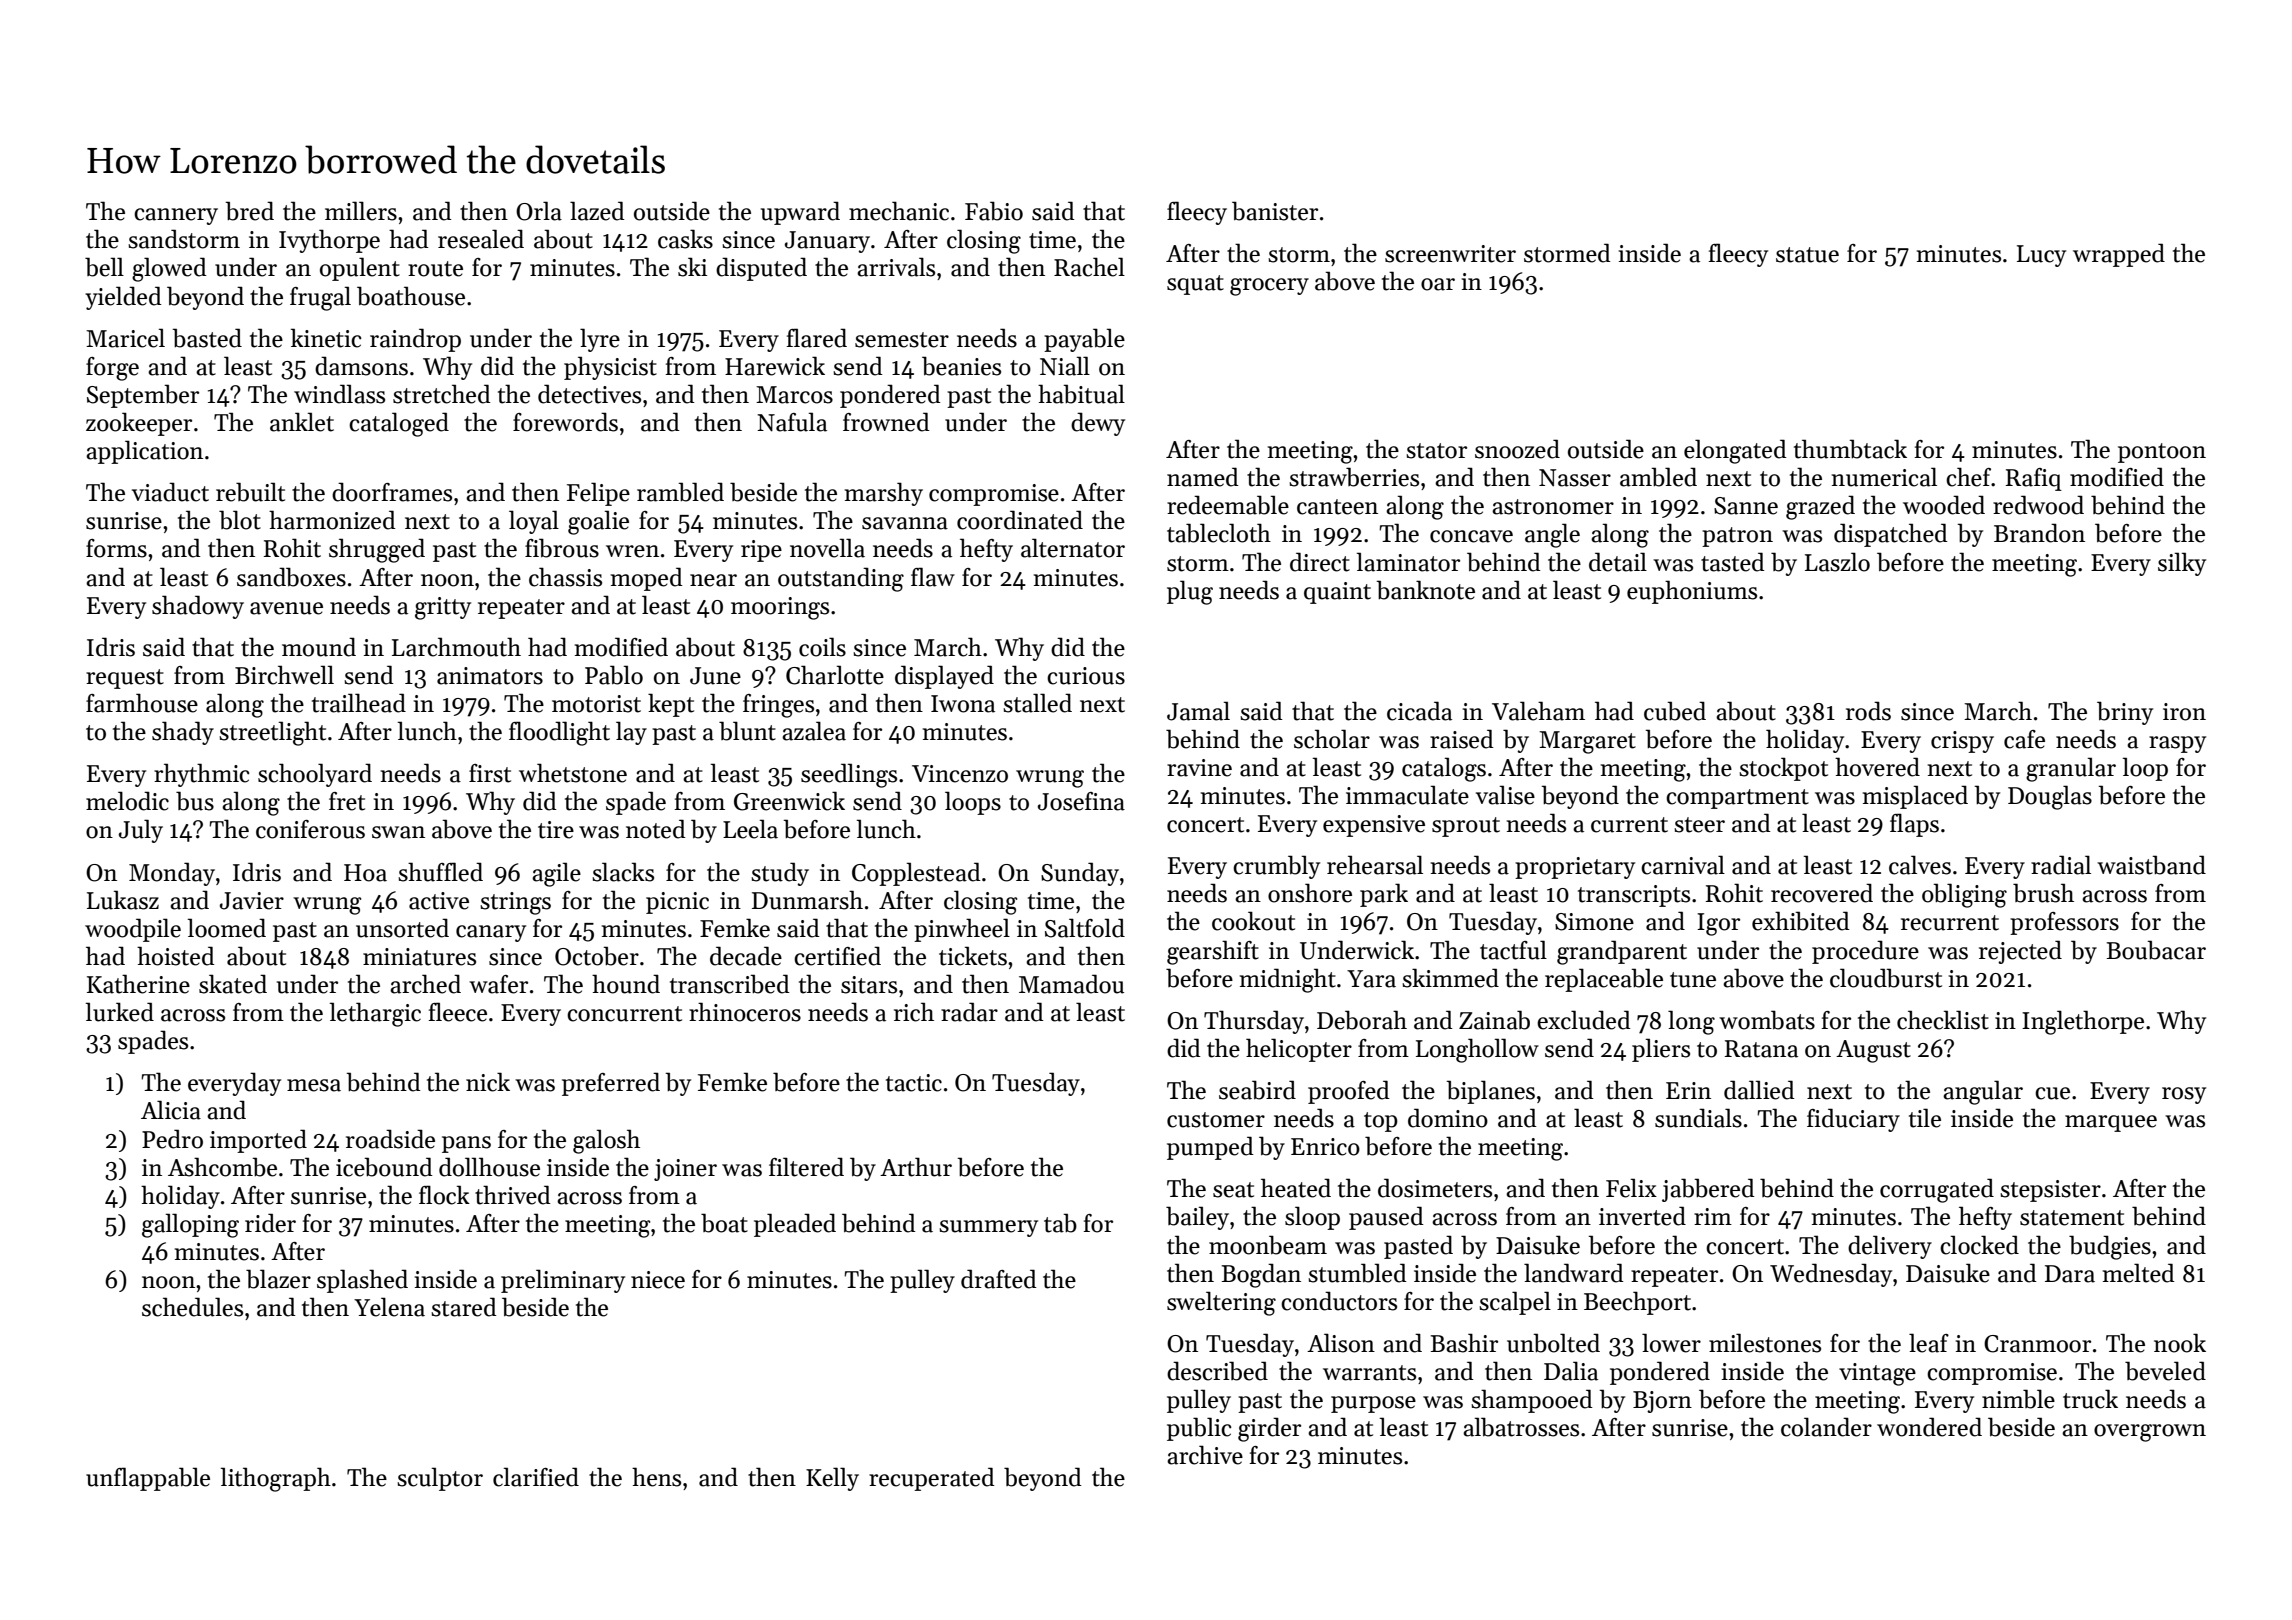 The width and height of the page is (2292, 1620). What do you see at coordinates (339, 394) in the page?
I see `windlass` at bounding box center [339, 394].
